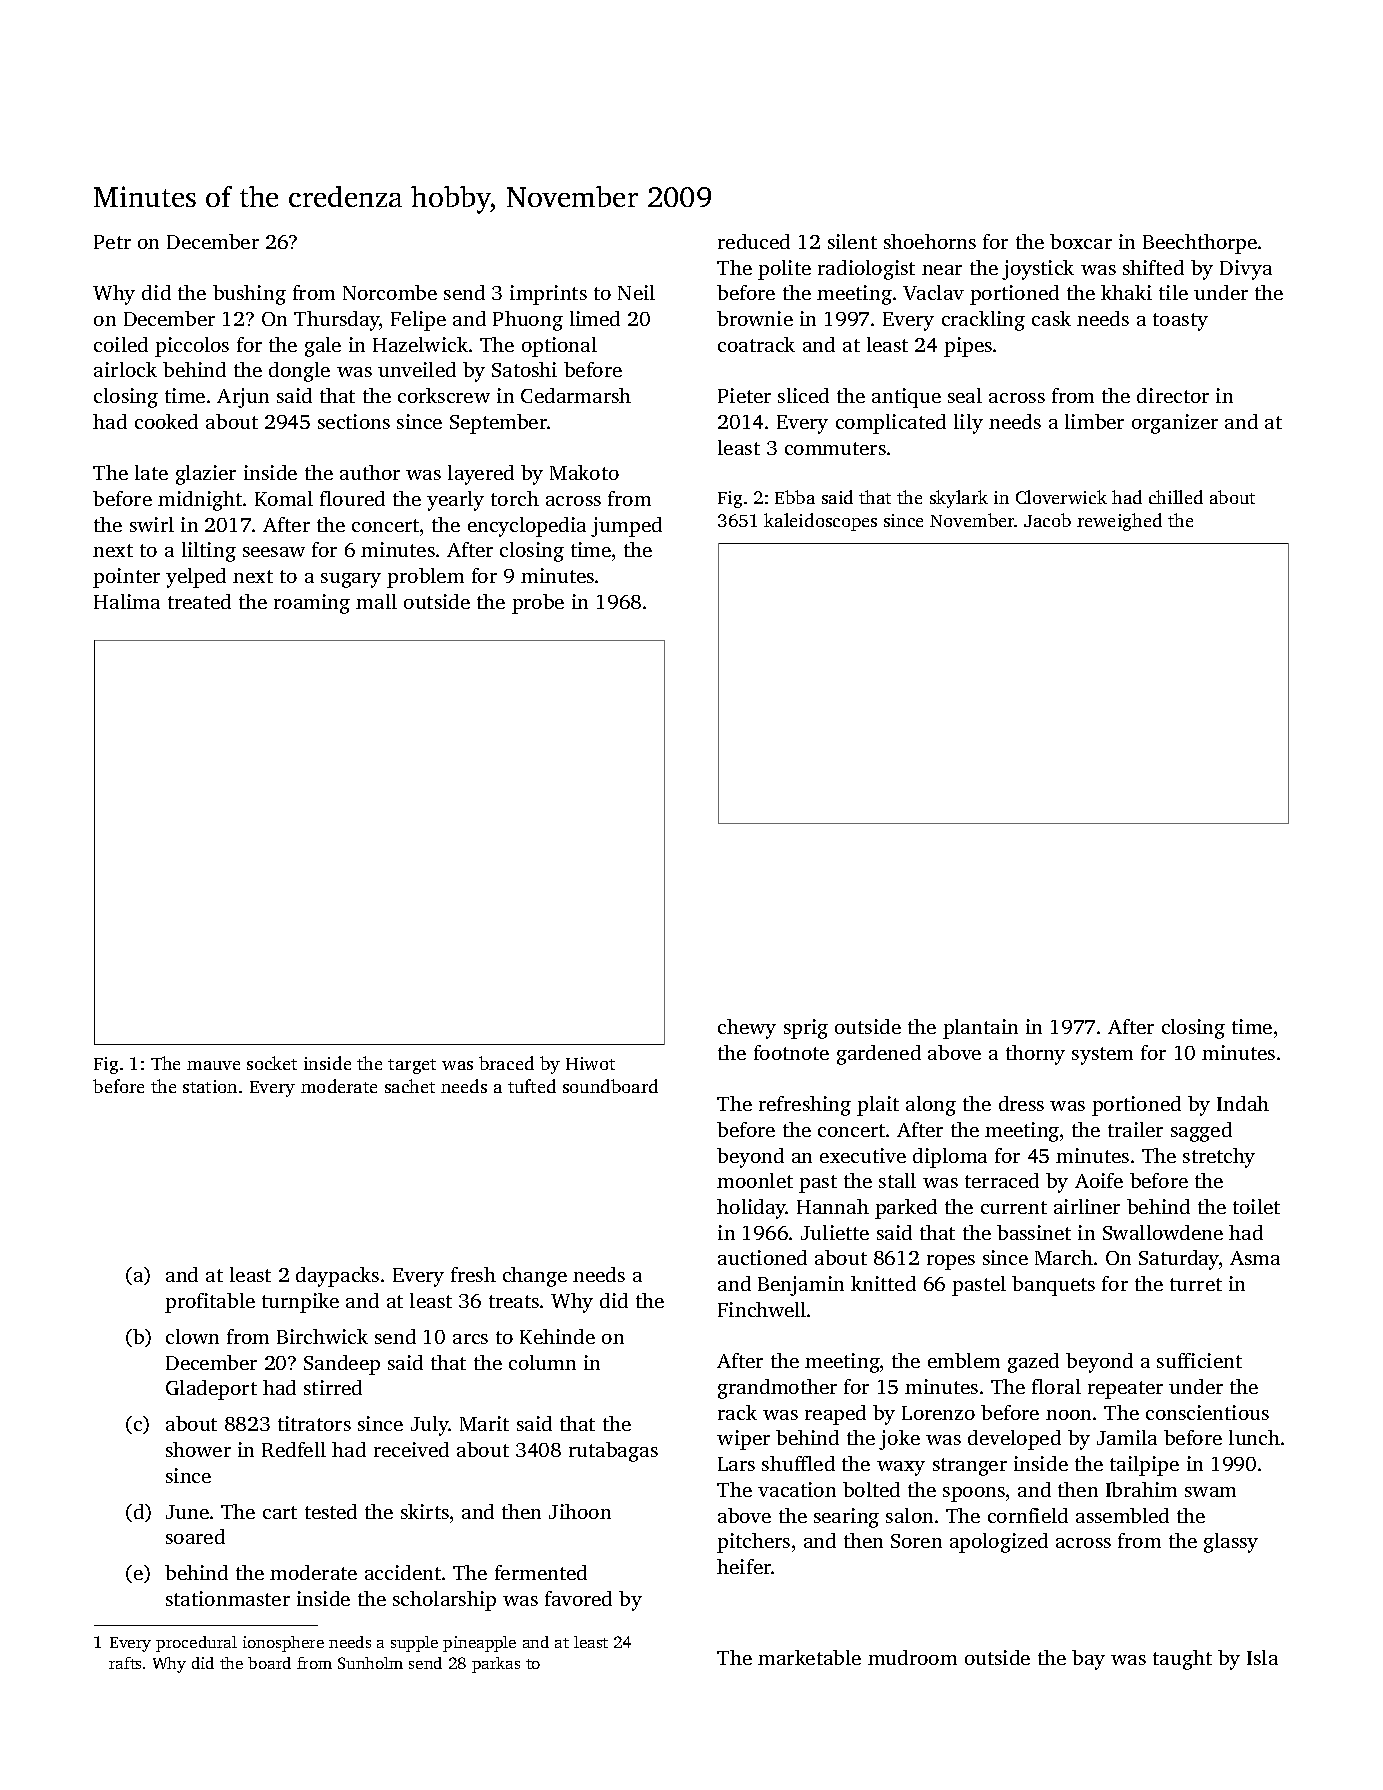  What do you see at coordinates (272, 1063) in the screenshot?
I see `socket` at bounding box center [272, 1063].
